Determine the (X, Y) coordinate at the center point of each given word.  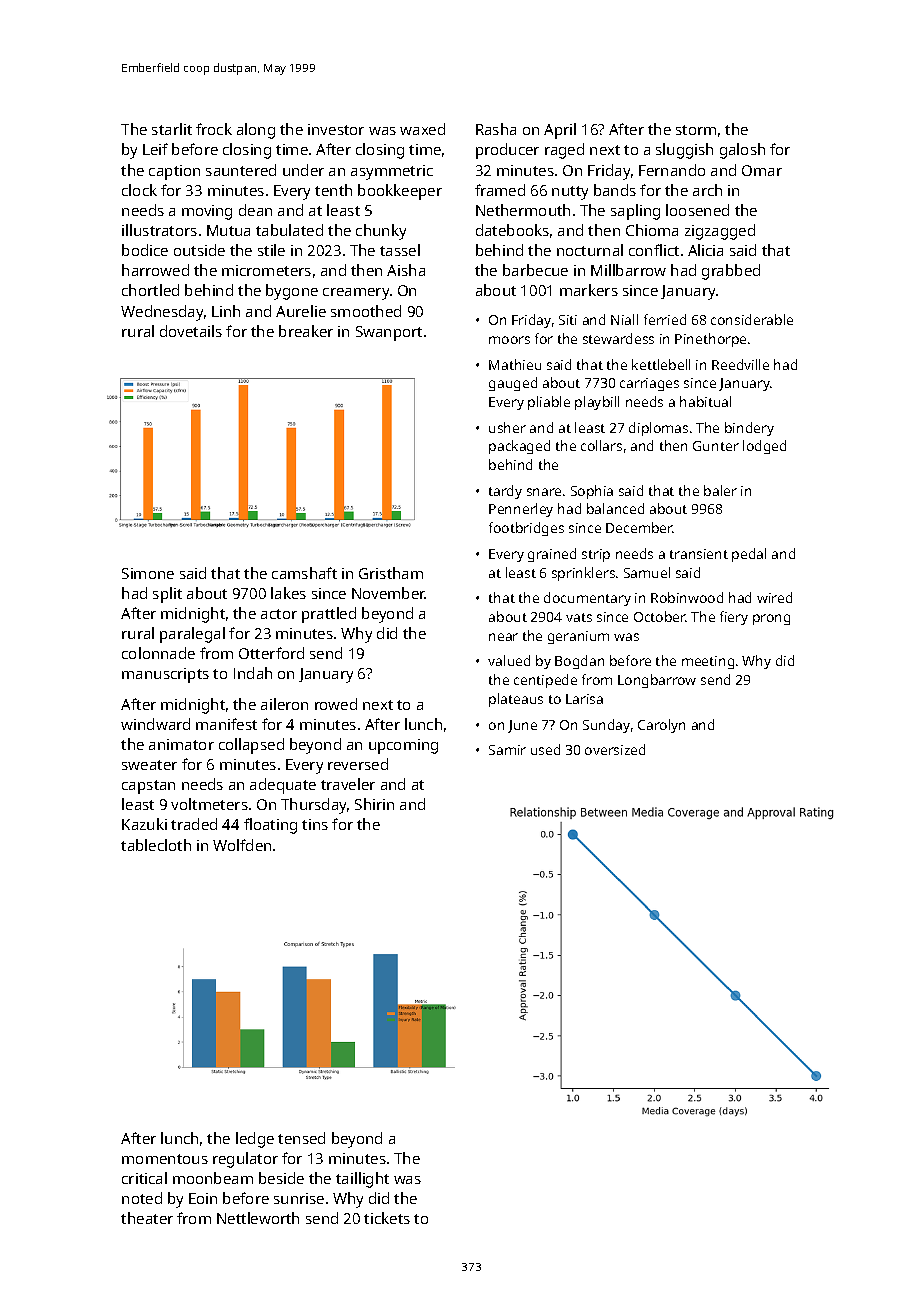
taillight (362, 1180)
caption (174, 172)
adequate (283, 786)
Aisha (406, 270)
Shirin (374, 804)
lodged (764, 447)
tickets (387, 1218)
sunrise (299, 1198)
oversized (615, 749)
